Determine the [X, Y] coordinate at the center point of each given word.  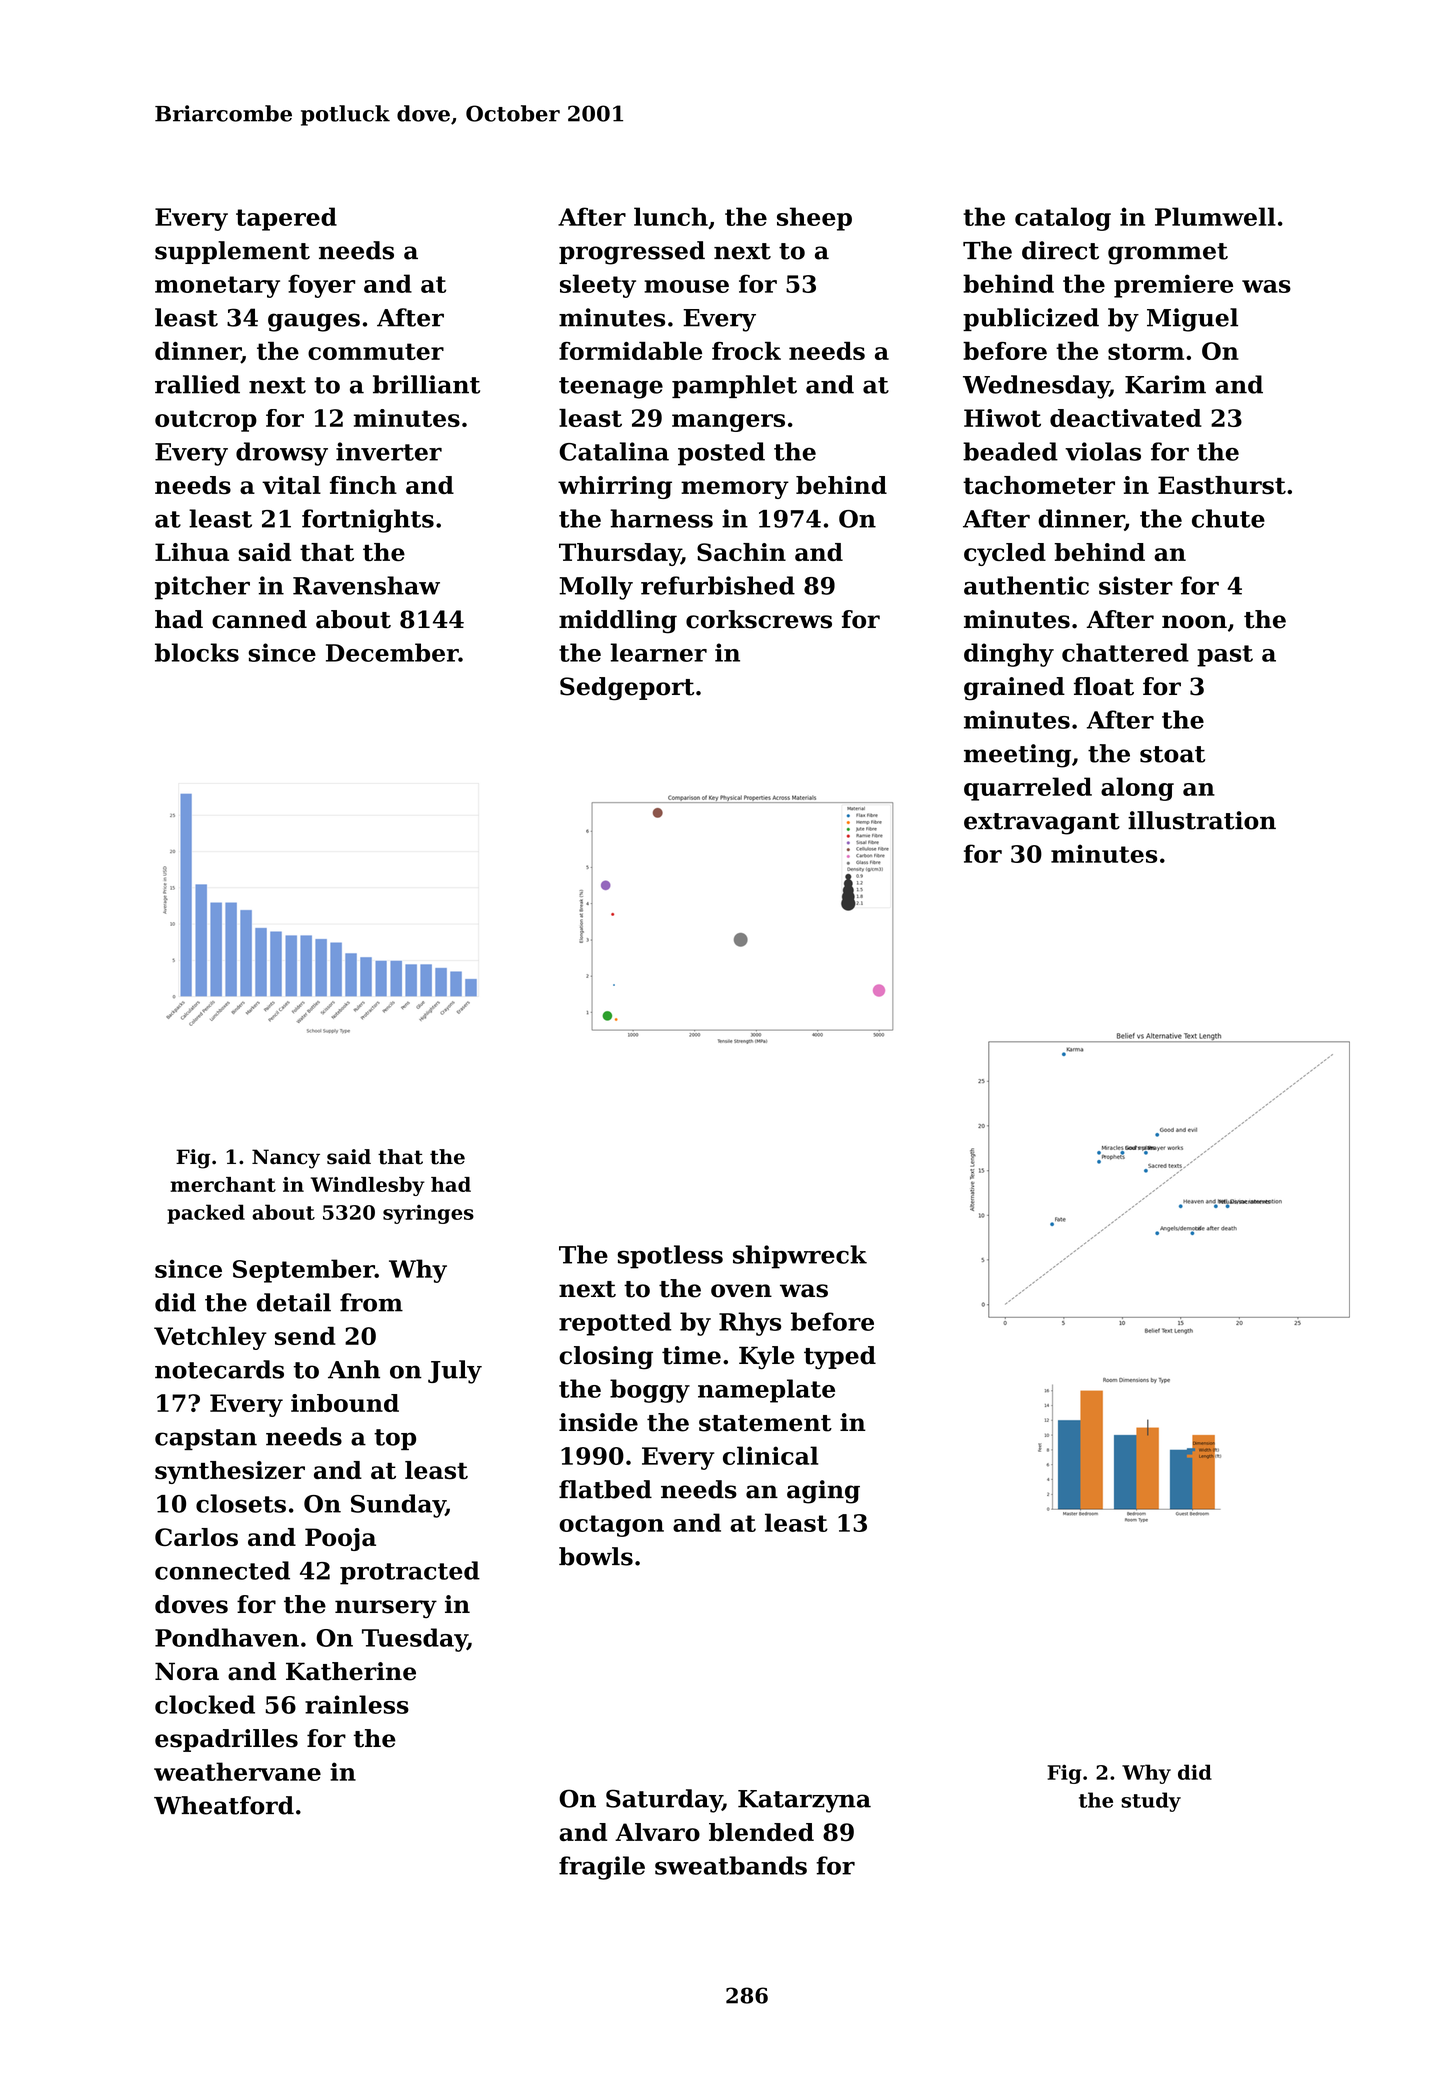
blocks [197, 652]
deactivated [1126, 418]
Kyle [767, 1358]
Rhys [750, 1324]
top [395, 1439]
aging [823, 1492]
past [1225, 656]
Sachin [741, 552]
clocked [205, 1704]
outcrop [206, 421]
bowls [596, 1556]
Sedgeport [627, 689]
